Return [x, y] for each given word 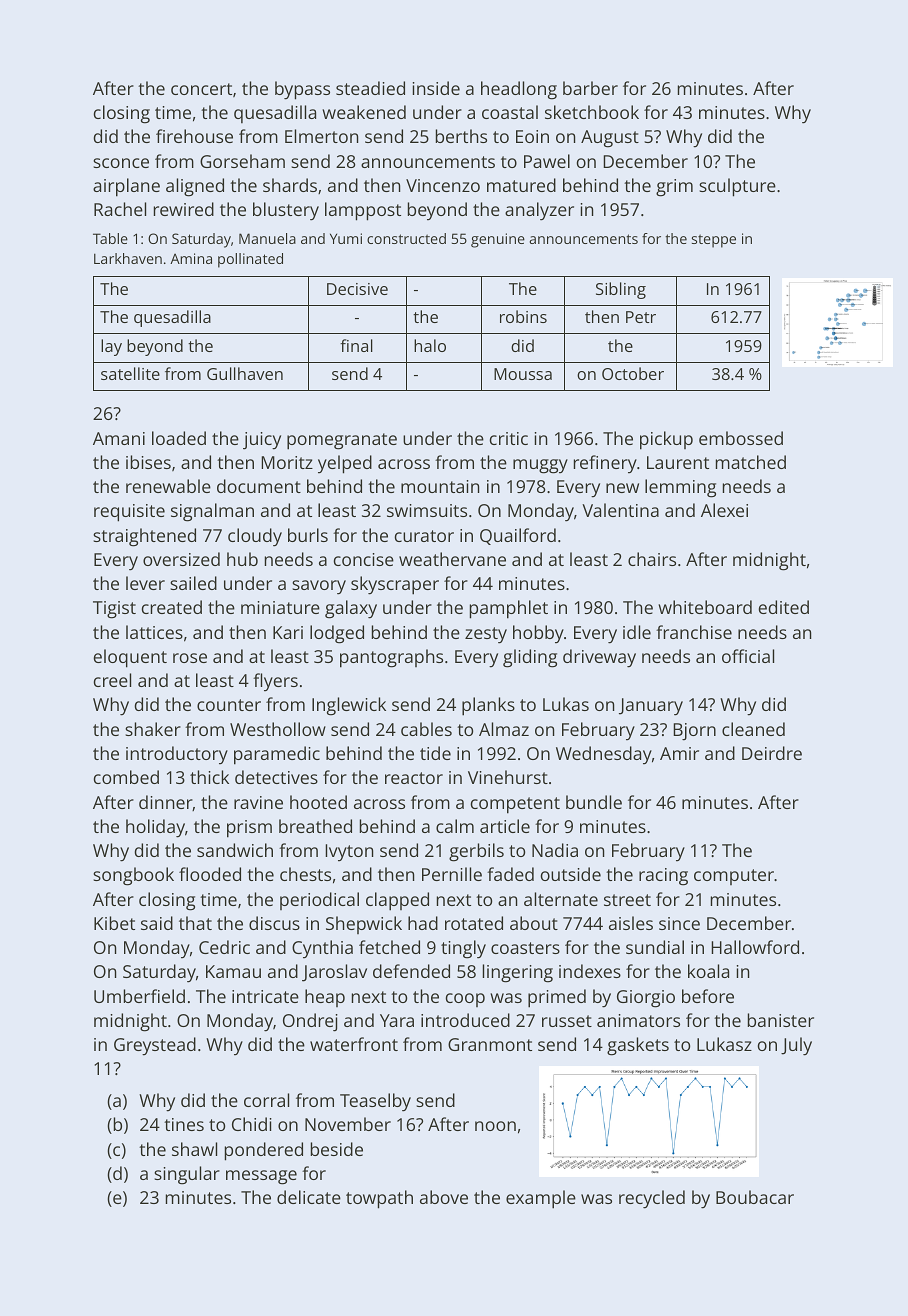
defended [411, 971]
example [541, 1199]
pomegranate [342, 441]
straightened [144, 537]
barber [590, 88]
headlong [519, 90]
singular [187, 1175]
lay [111, 347]
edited [784, 607]
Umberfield [139, 996]
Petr [641, 317]
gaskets [638, 1046]
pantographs [391, 658]
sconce [121, 163]
